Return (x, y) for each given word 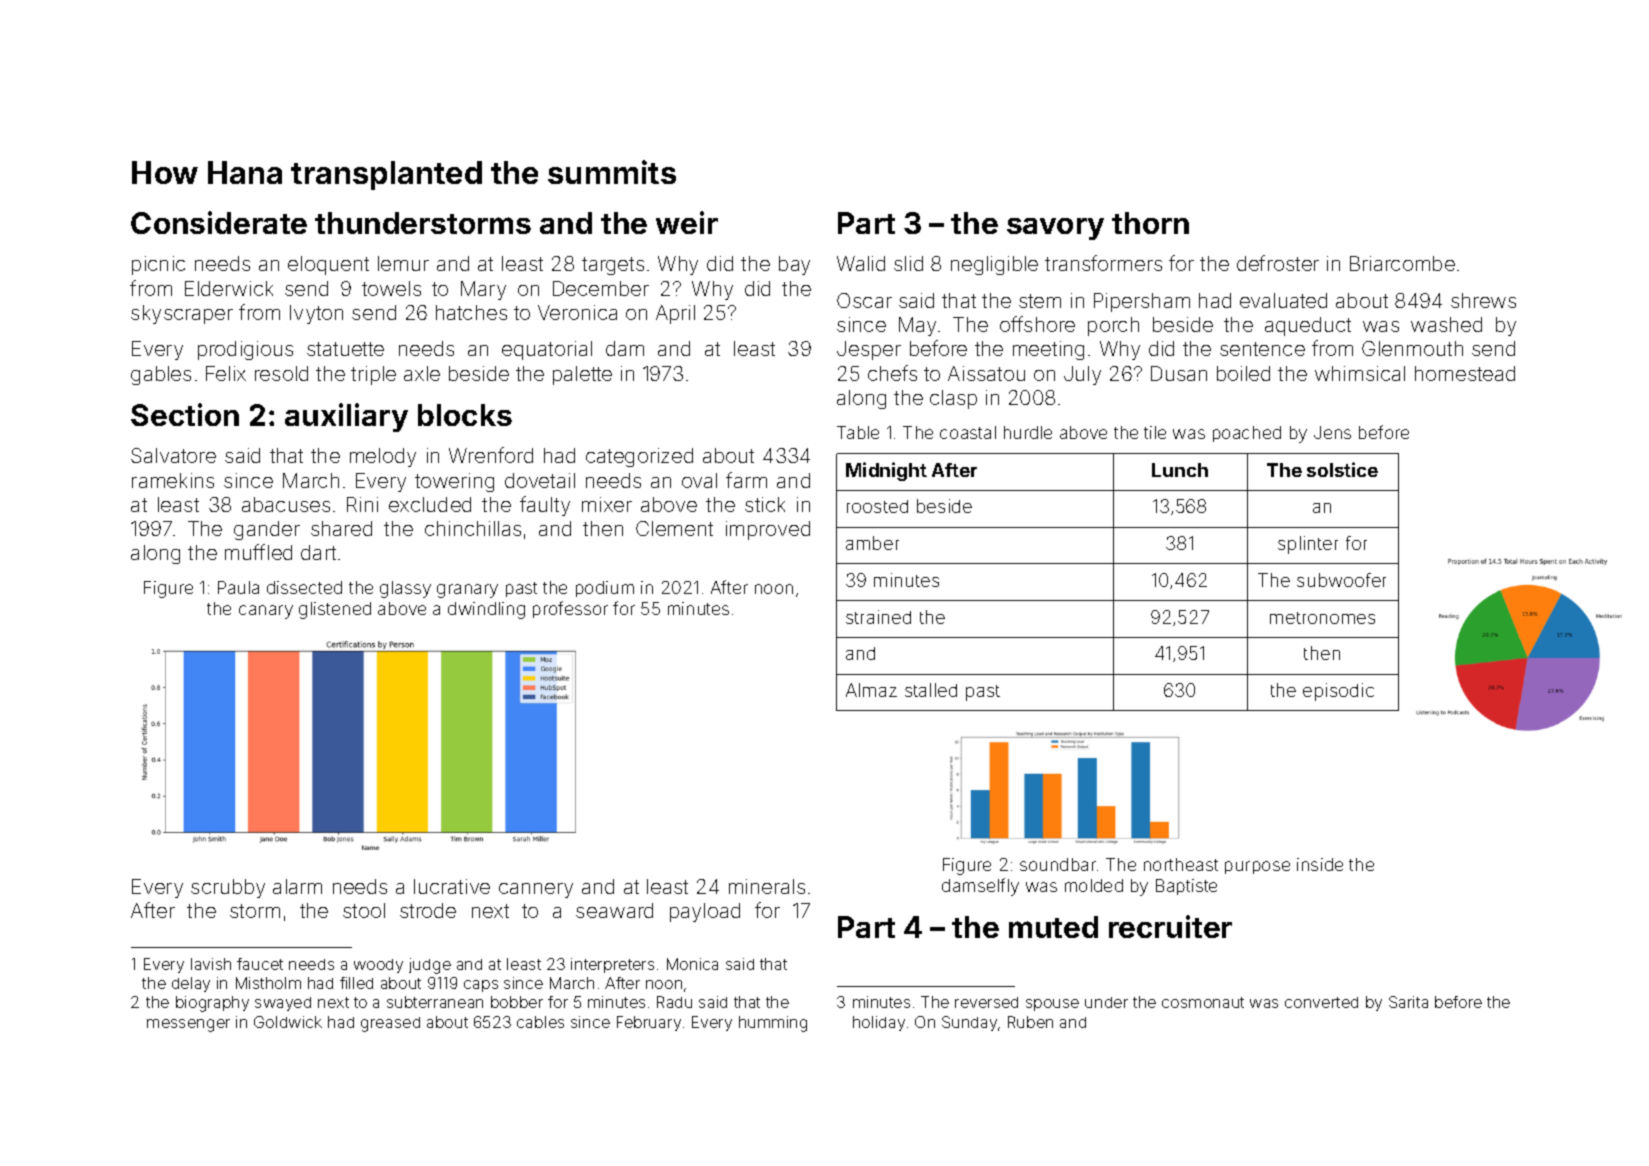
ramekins (173, 480)
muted (1053, 927)
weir (687, 222)
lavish (211, 964)
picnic (158, 265)
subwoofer (1341, 580)
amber (872, 543)
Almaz (871, 690)
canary (266, 612)
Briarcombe (1402, 263)
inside (1320, 864)
